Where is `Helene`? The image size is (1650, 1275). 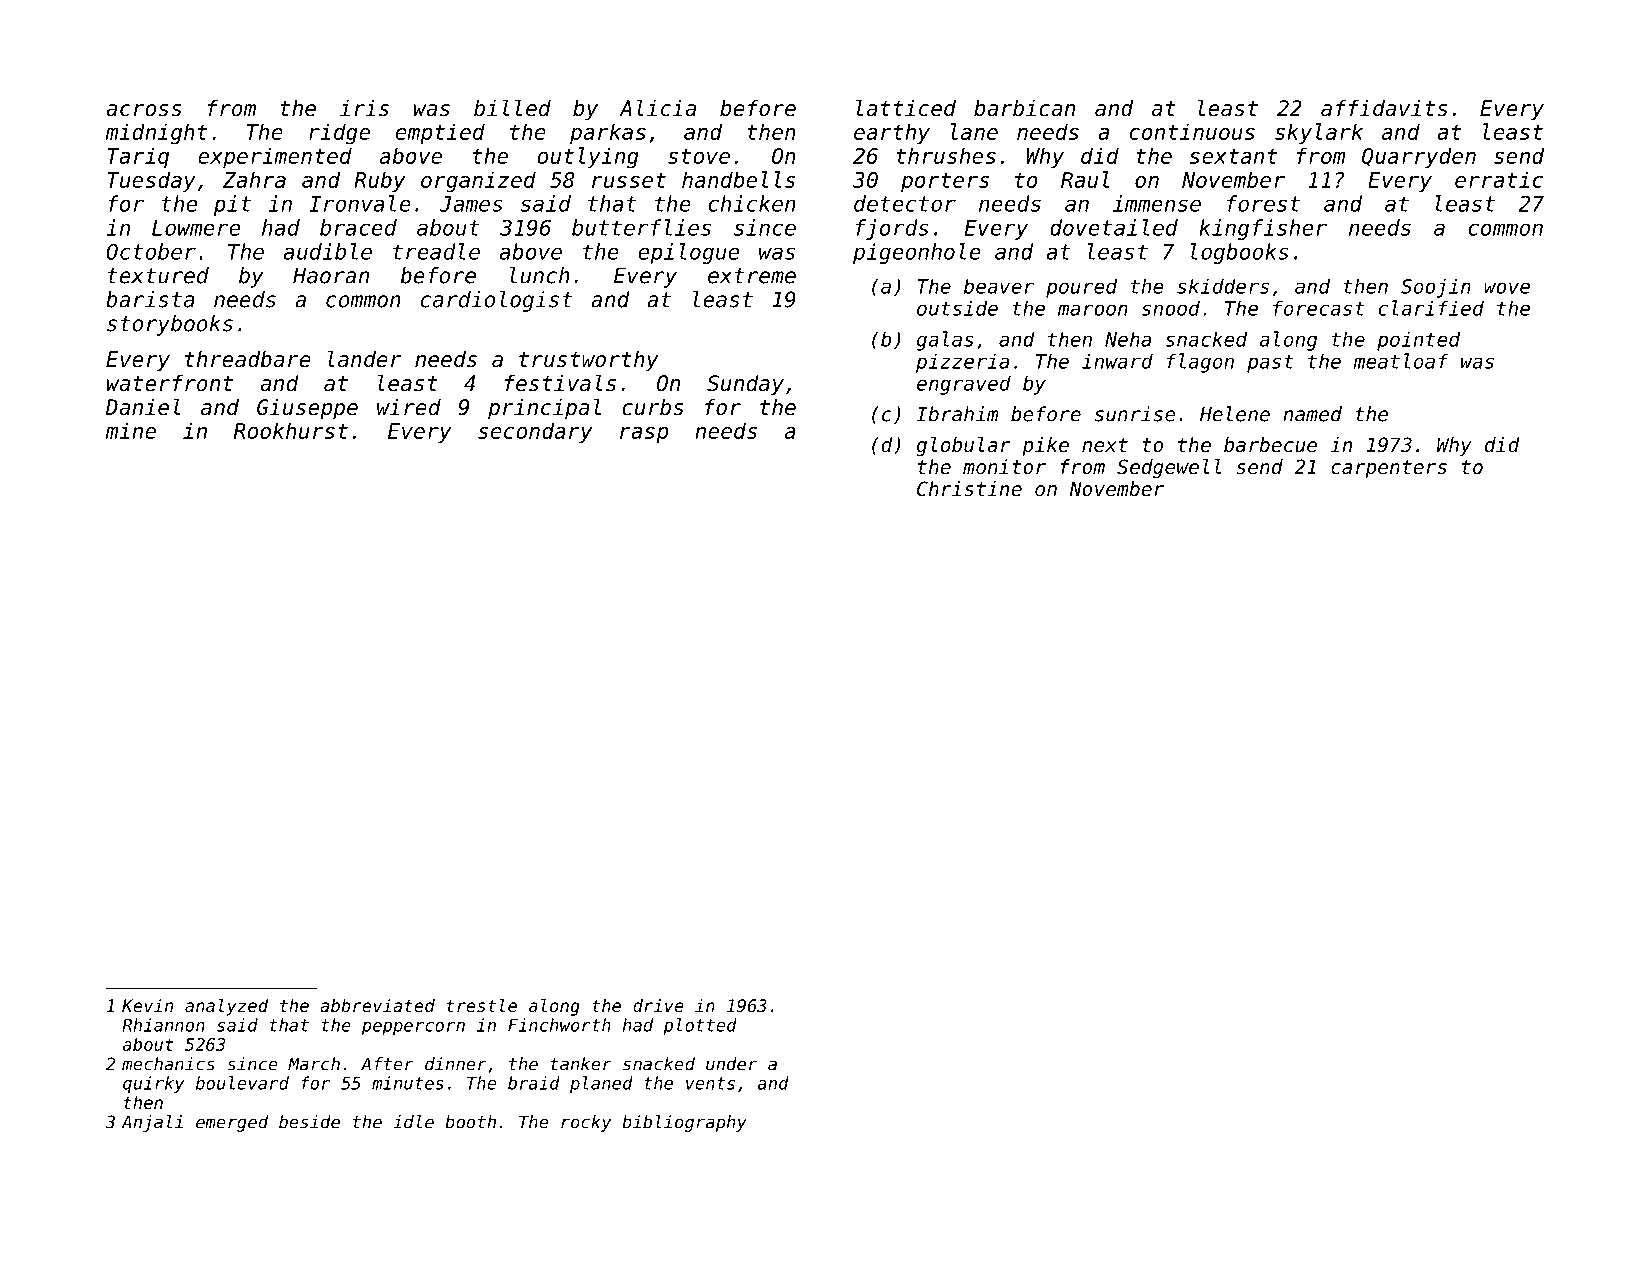 Helene is located at coordinates (1235, 414).
